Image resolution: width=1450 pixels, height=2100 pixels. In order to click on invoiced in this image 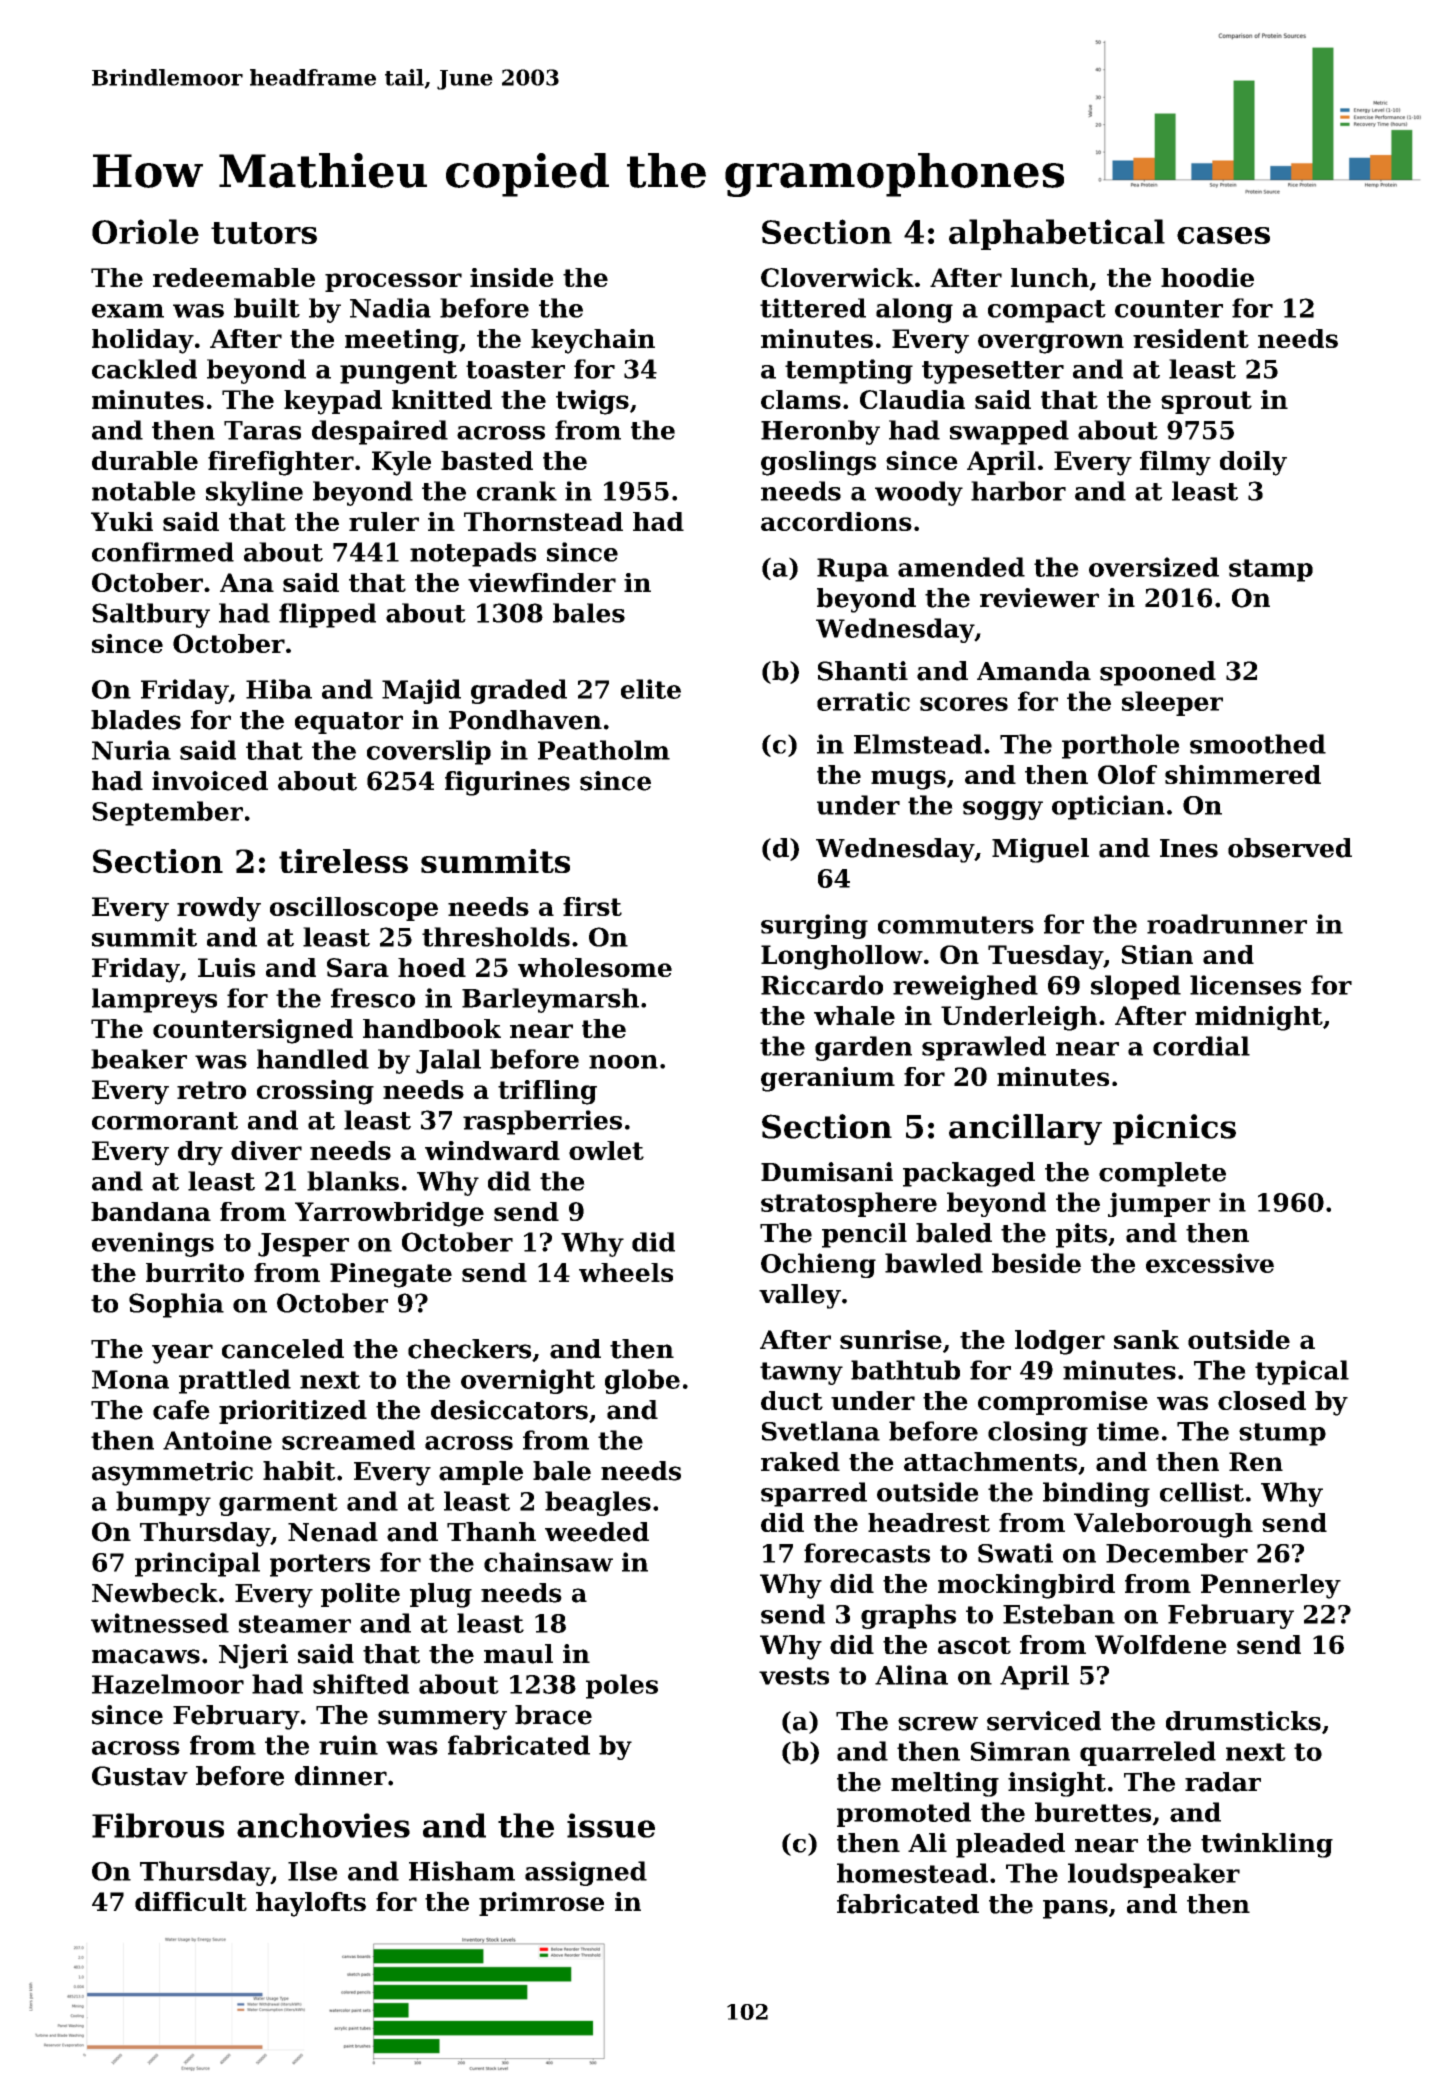, I will do `click(210, 781)`.
